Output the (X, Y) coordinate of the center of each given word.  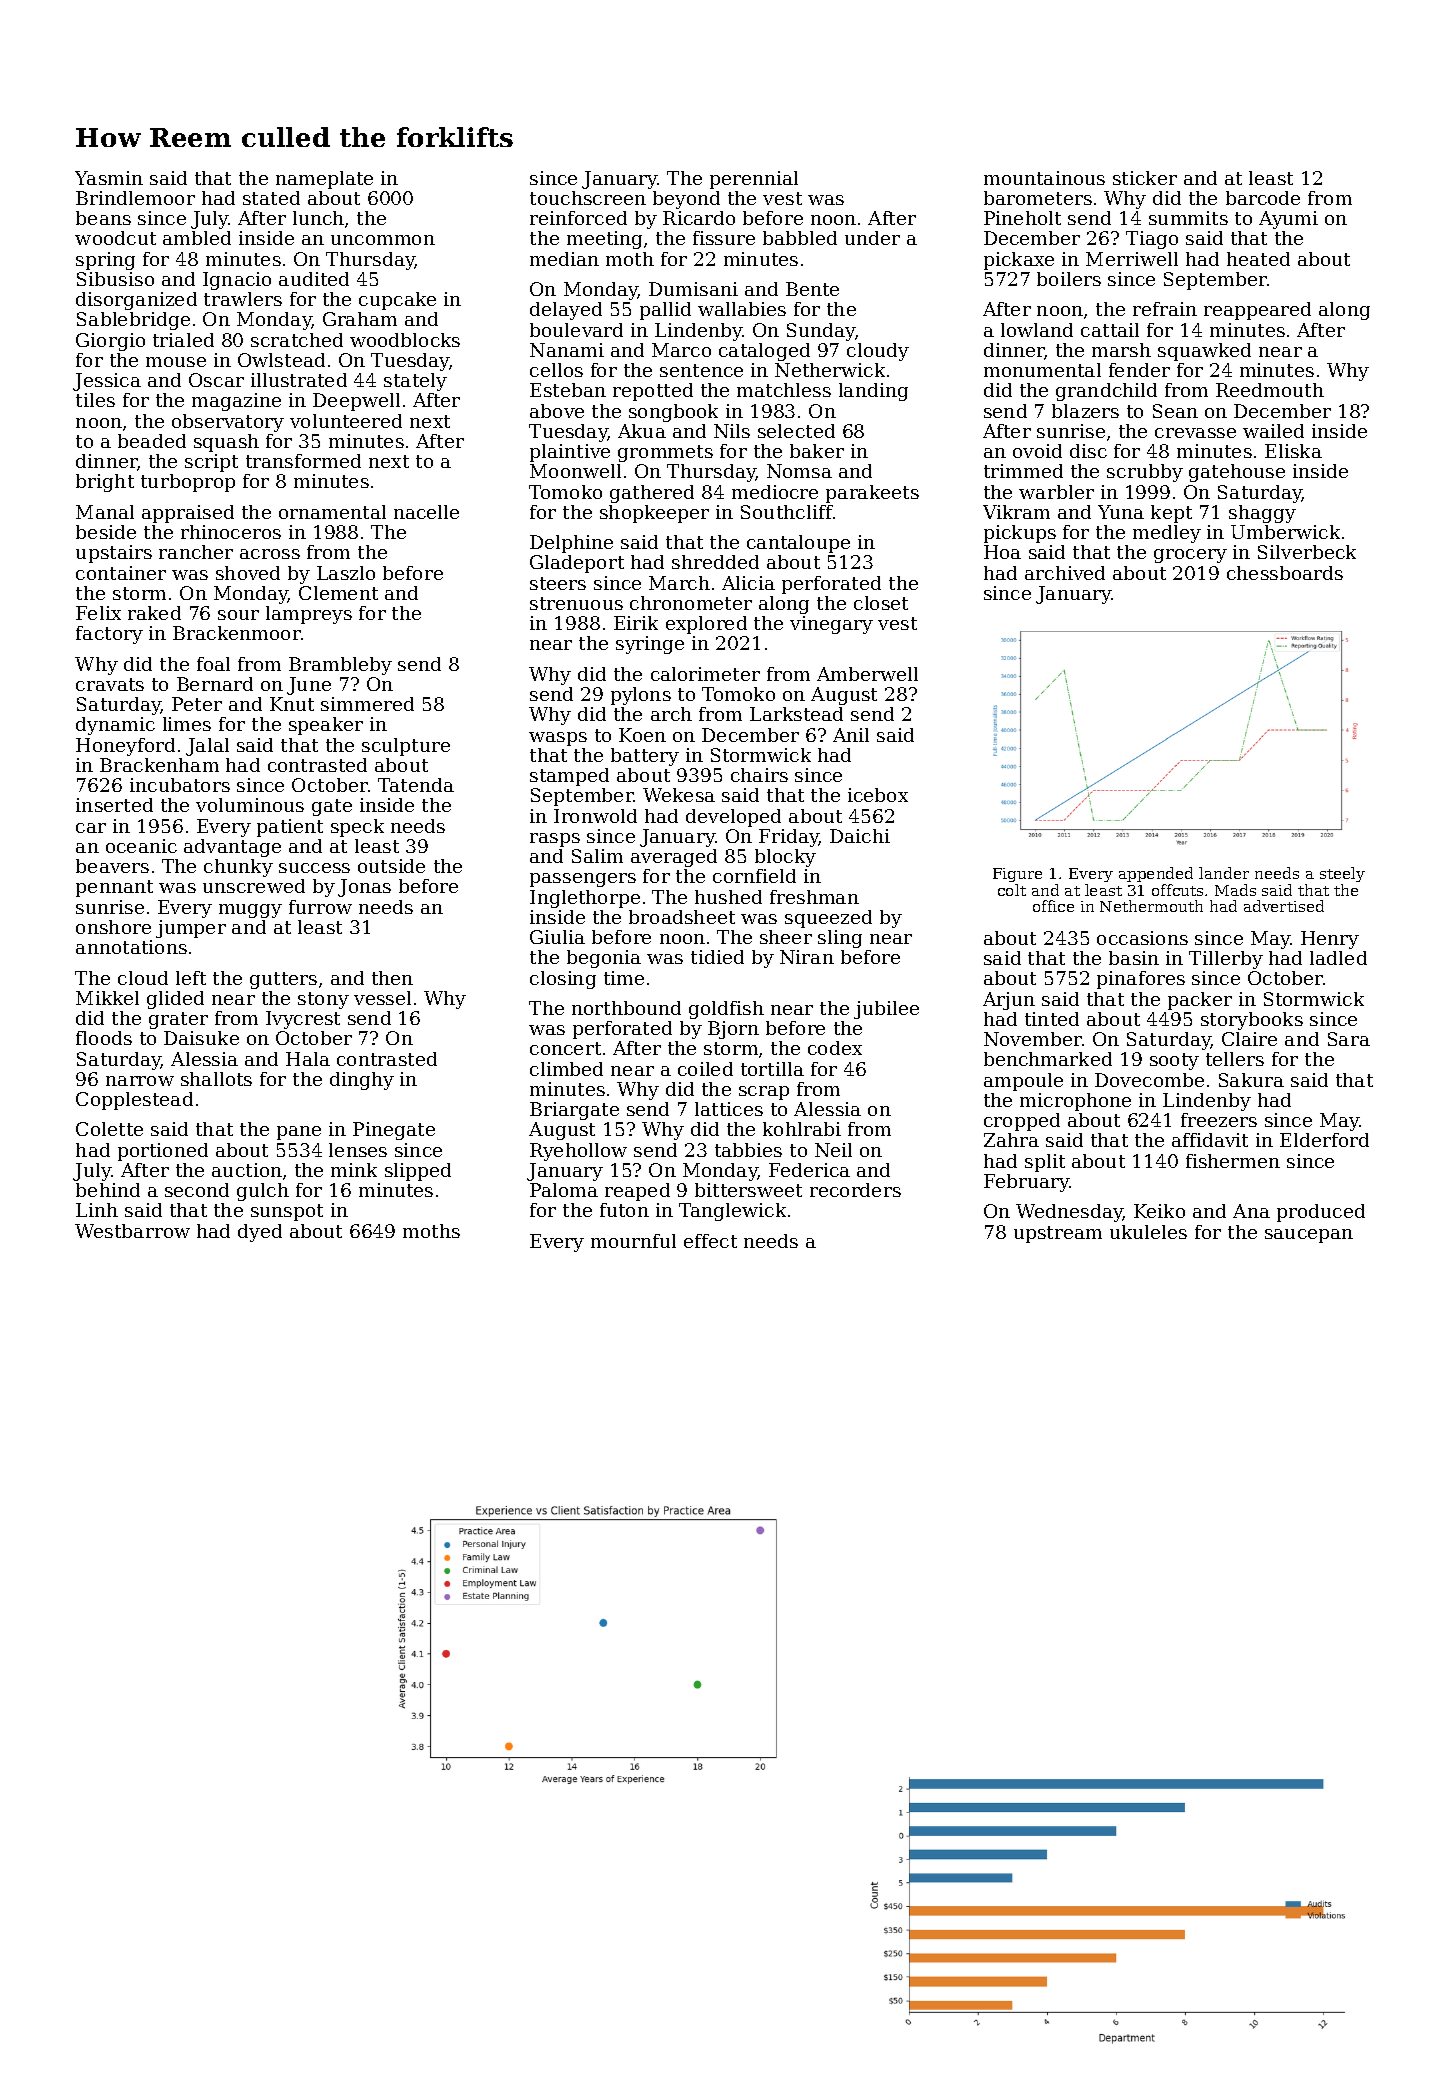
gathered (652, 494)
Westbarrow (132, 1231)
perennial (754, 180)
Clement (338, 593)
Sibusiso (115, 279)
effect (710, 1241)
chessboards (1285, 573)
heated (1258, 259)
